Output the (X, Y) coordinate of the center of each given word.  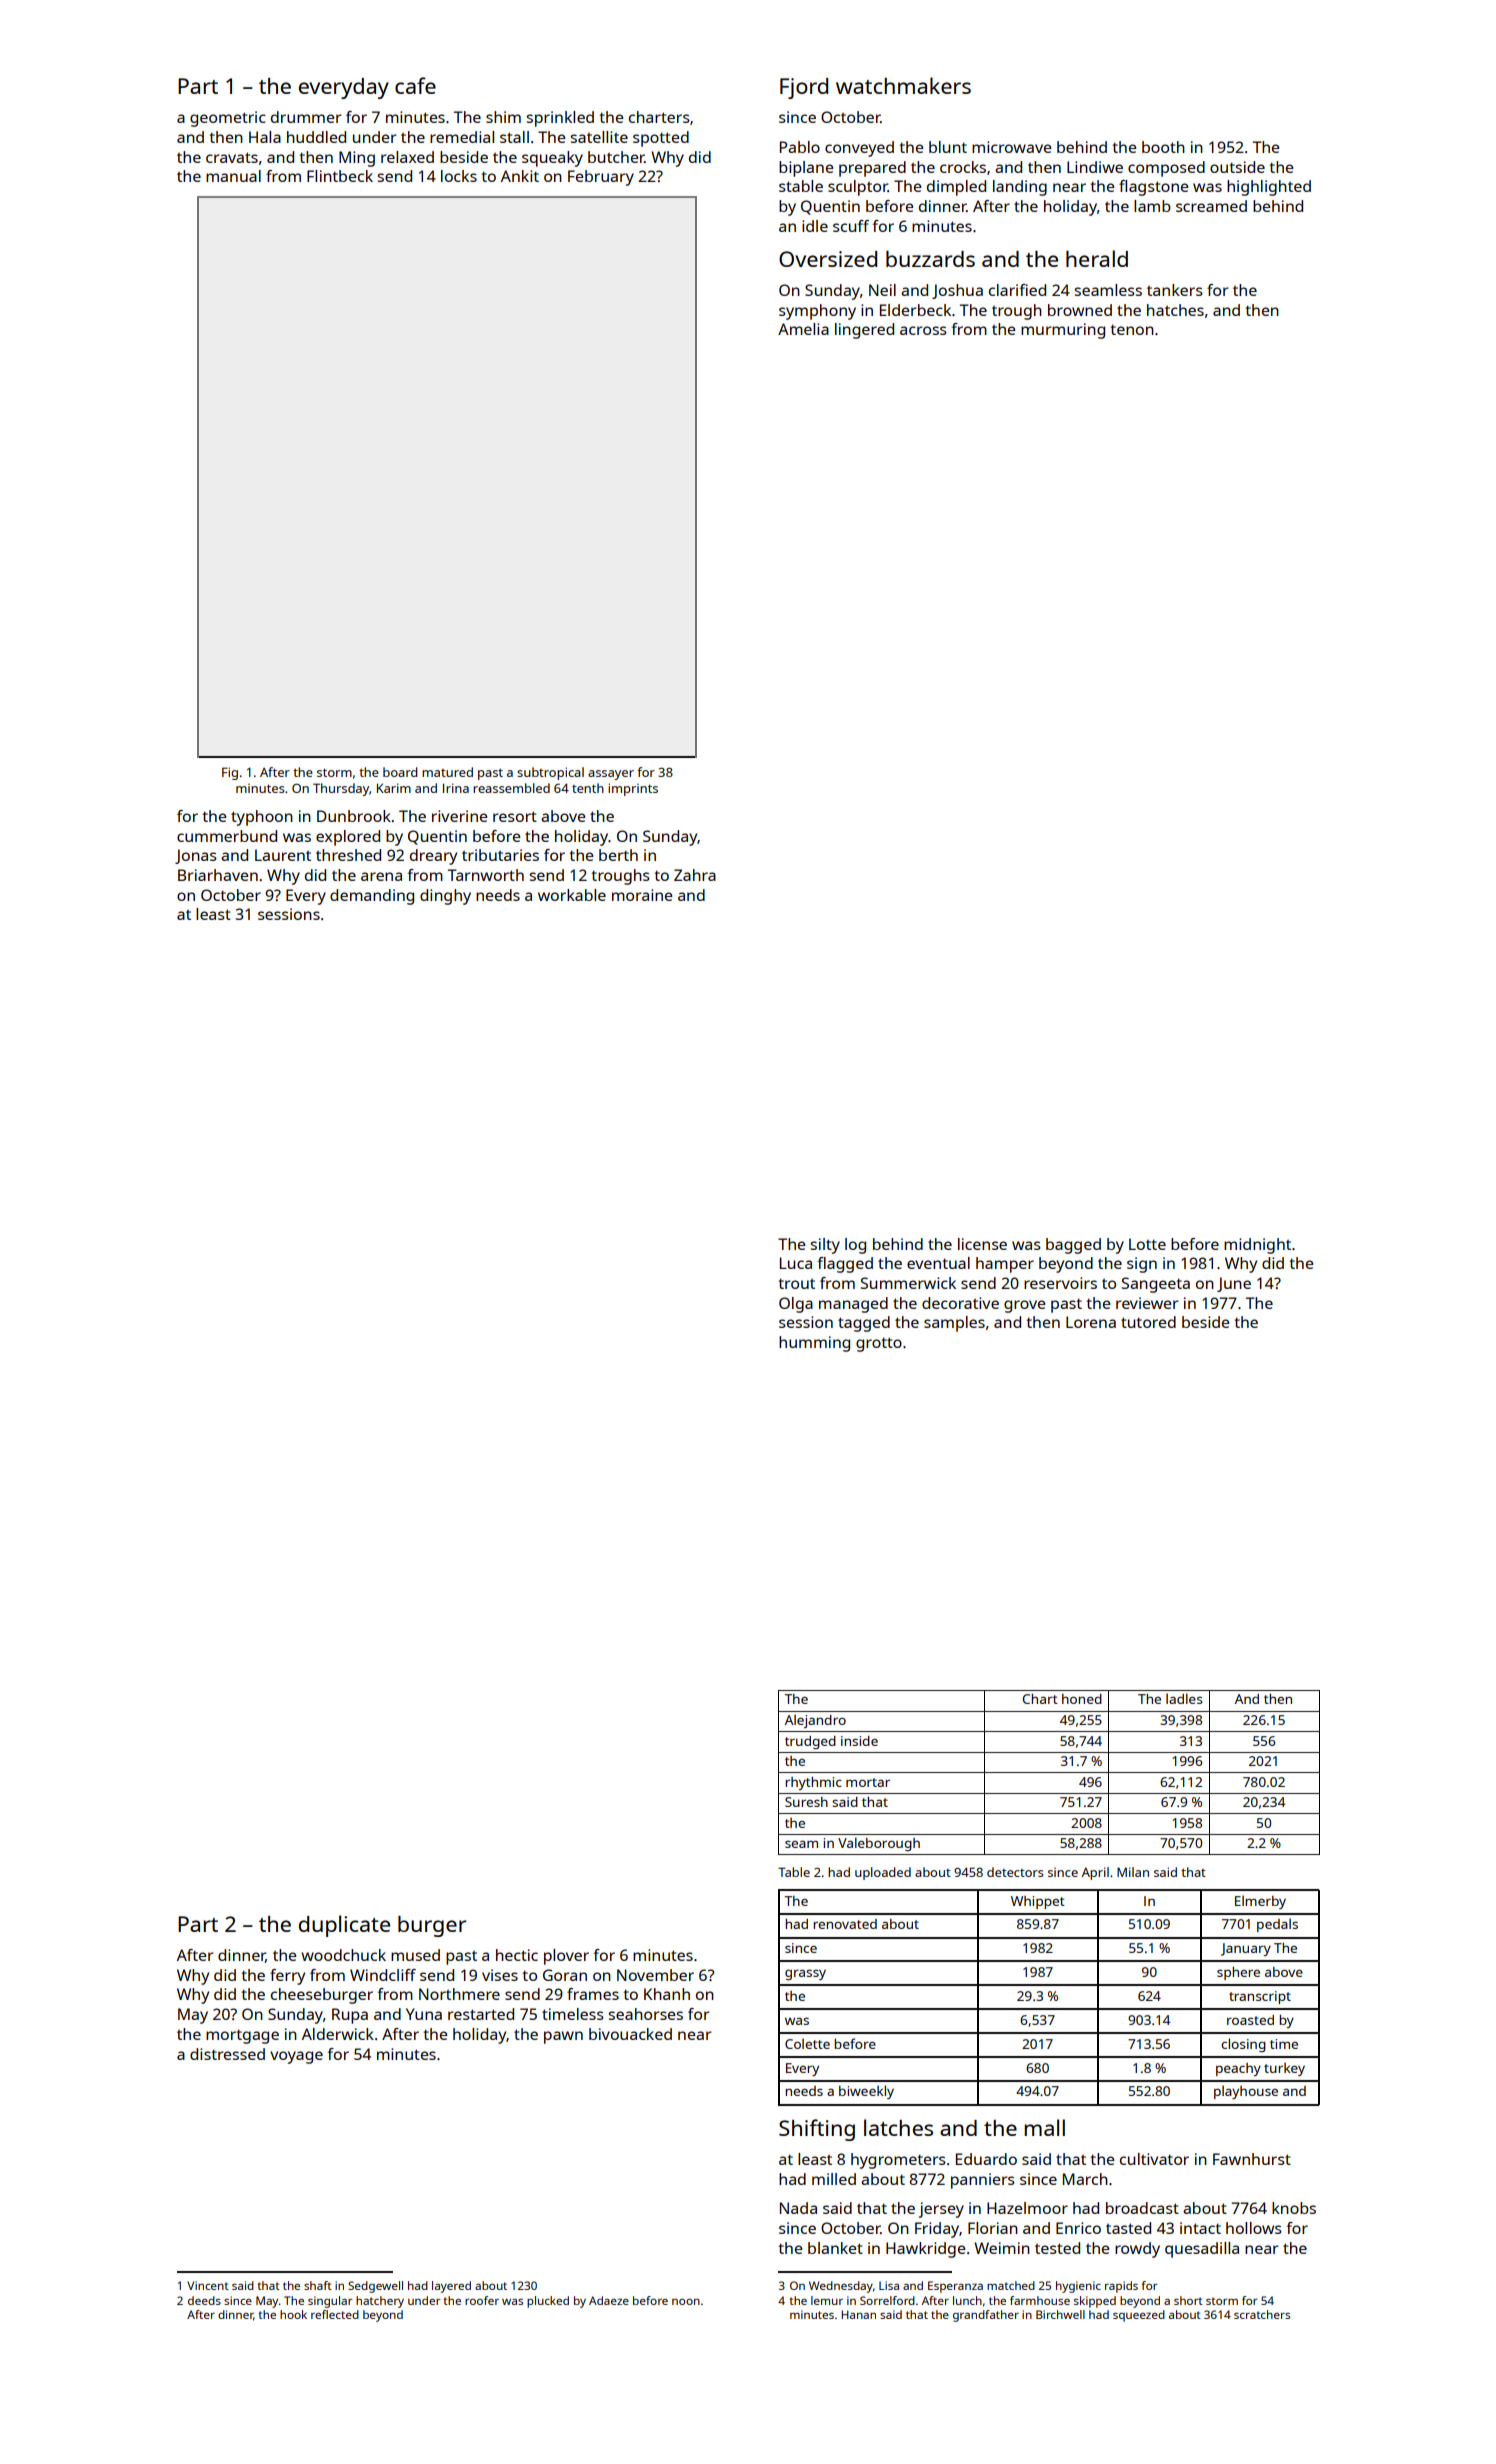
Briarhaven (218, 875)
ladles (1184, 1698)
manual (233, 176)
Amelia (803, 329)
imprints (633, 789)
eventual (938, 1263)
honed (1082, 1699)
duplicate (344, 1926)
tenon (1132, 329)
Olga (796, 1305)
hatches (1175, 310)
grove (1024, 1306)
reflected (335, 2314)
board (400, 772)
